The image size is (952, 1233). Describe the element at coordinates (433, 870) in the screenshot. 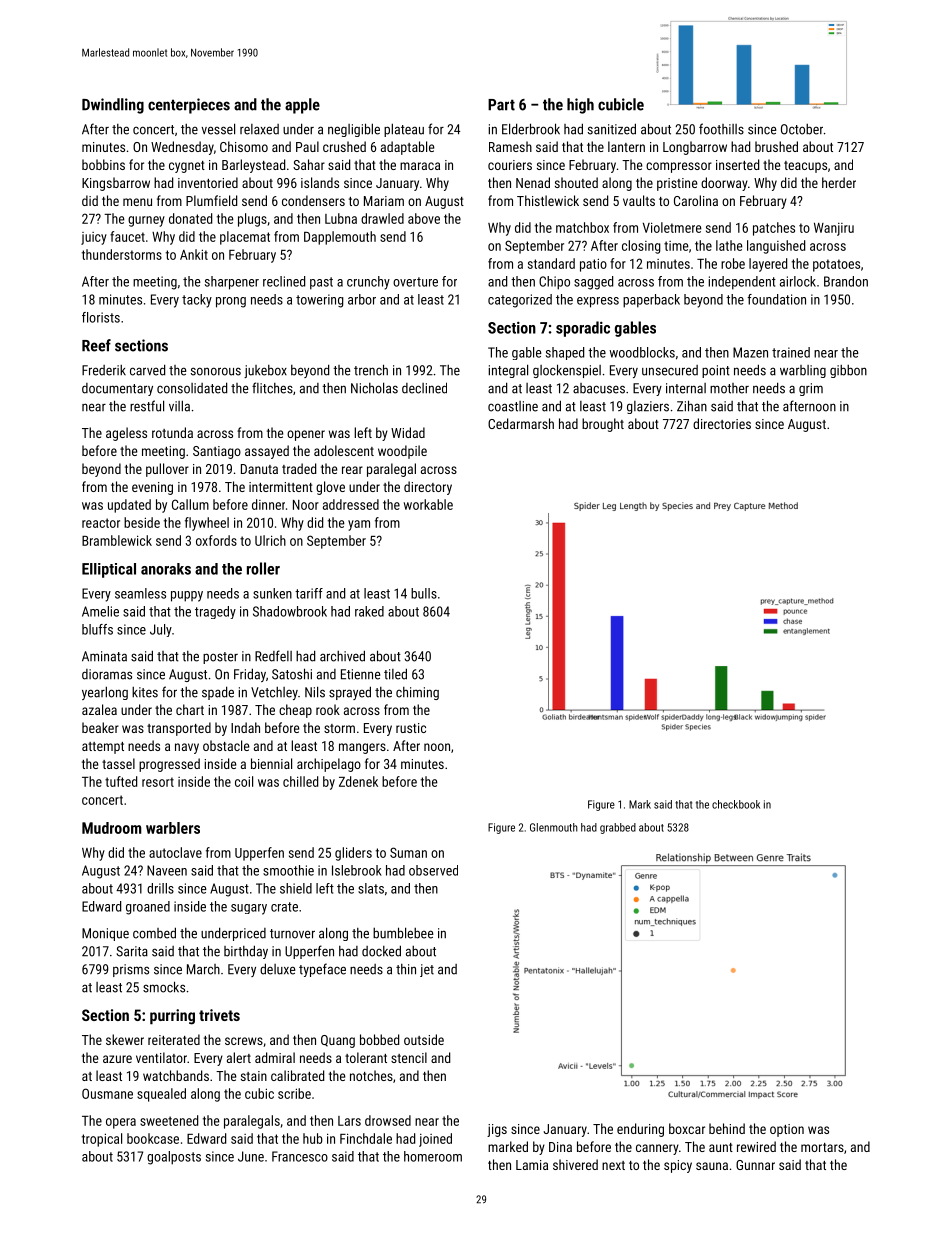

I see `observed` at that location.
